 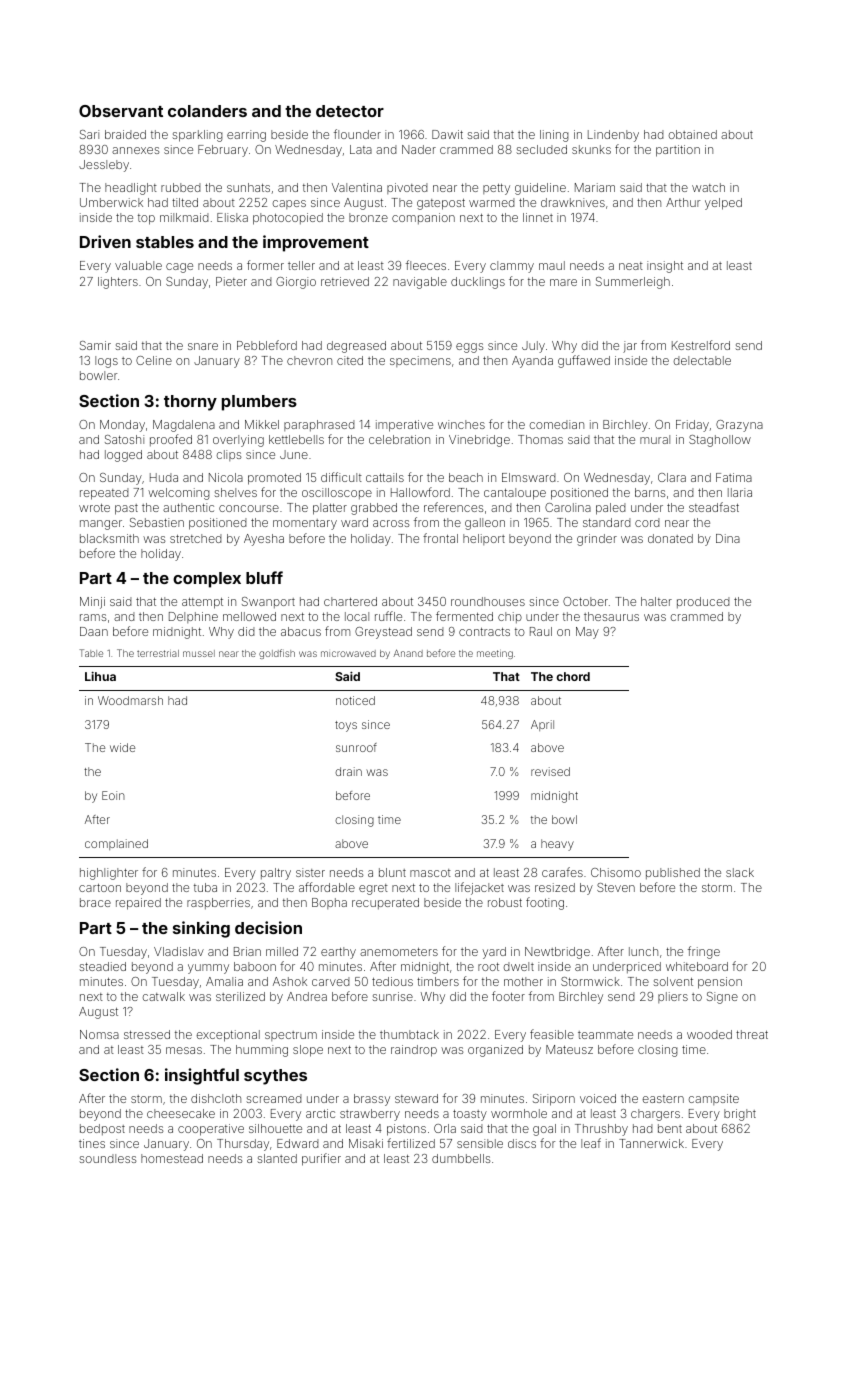 I want to click on sparkling, so click(x=197, y=136).
